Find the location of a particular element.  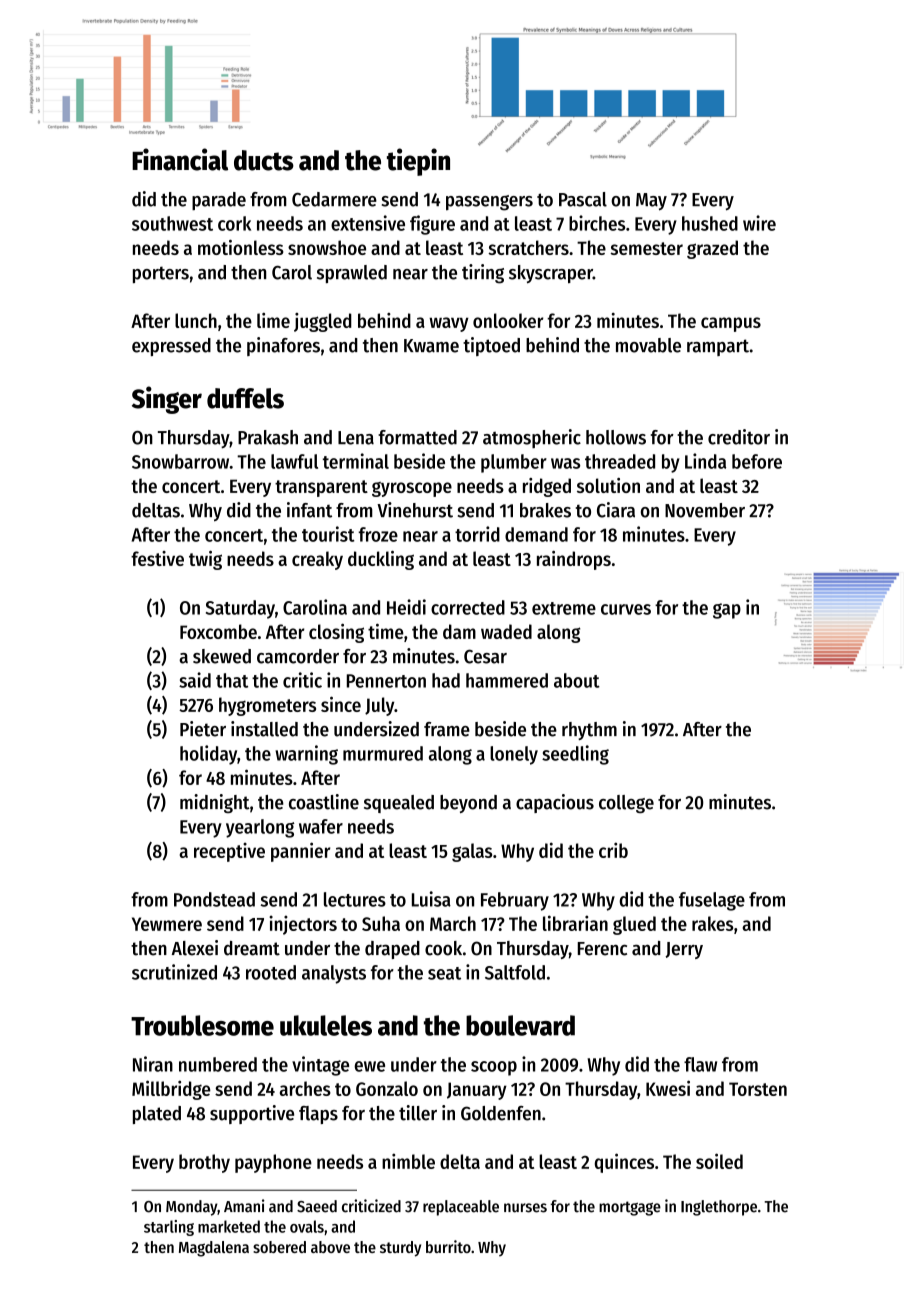

sobered is located at coordinates (279, 1247).
